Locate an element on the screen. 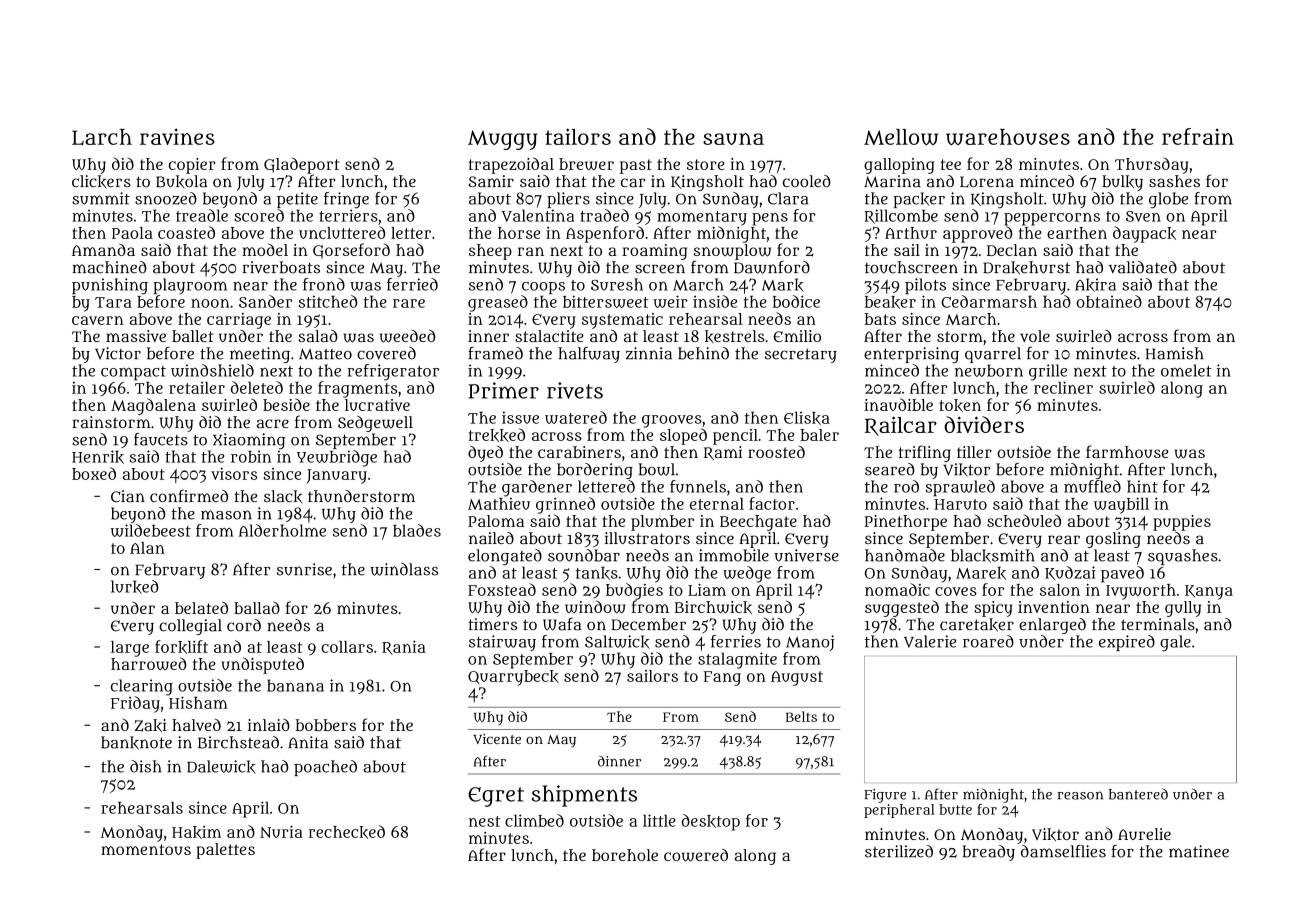 The image size is (1308, 924). blacksmith is located at coordinates (993, 556).
